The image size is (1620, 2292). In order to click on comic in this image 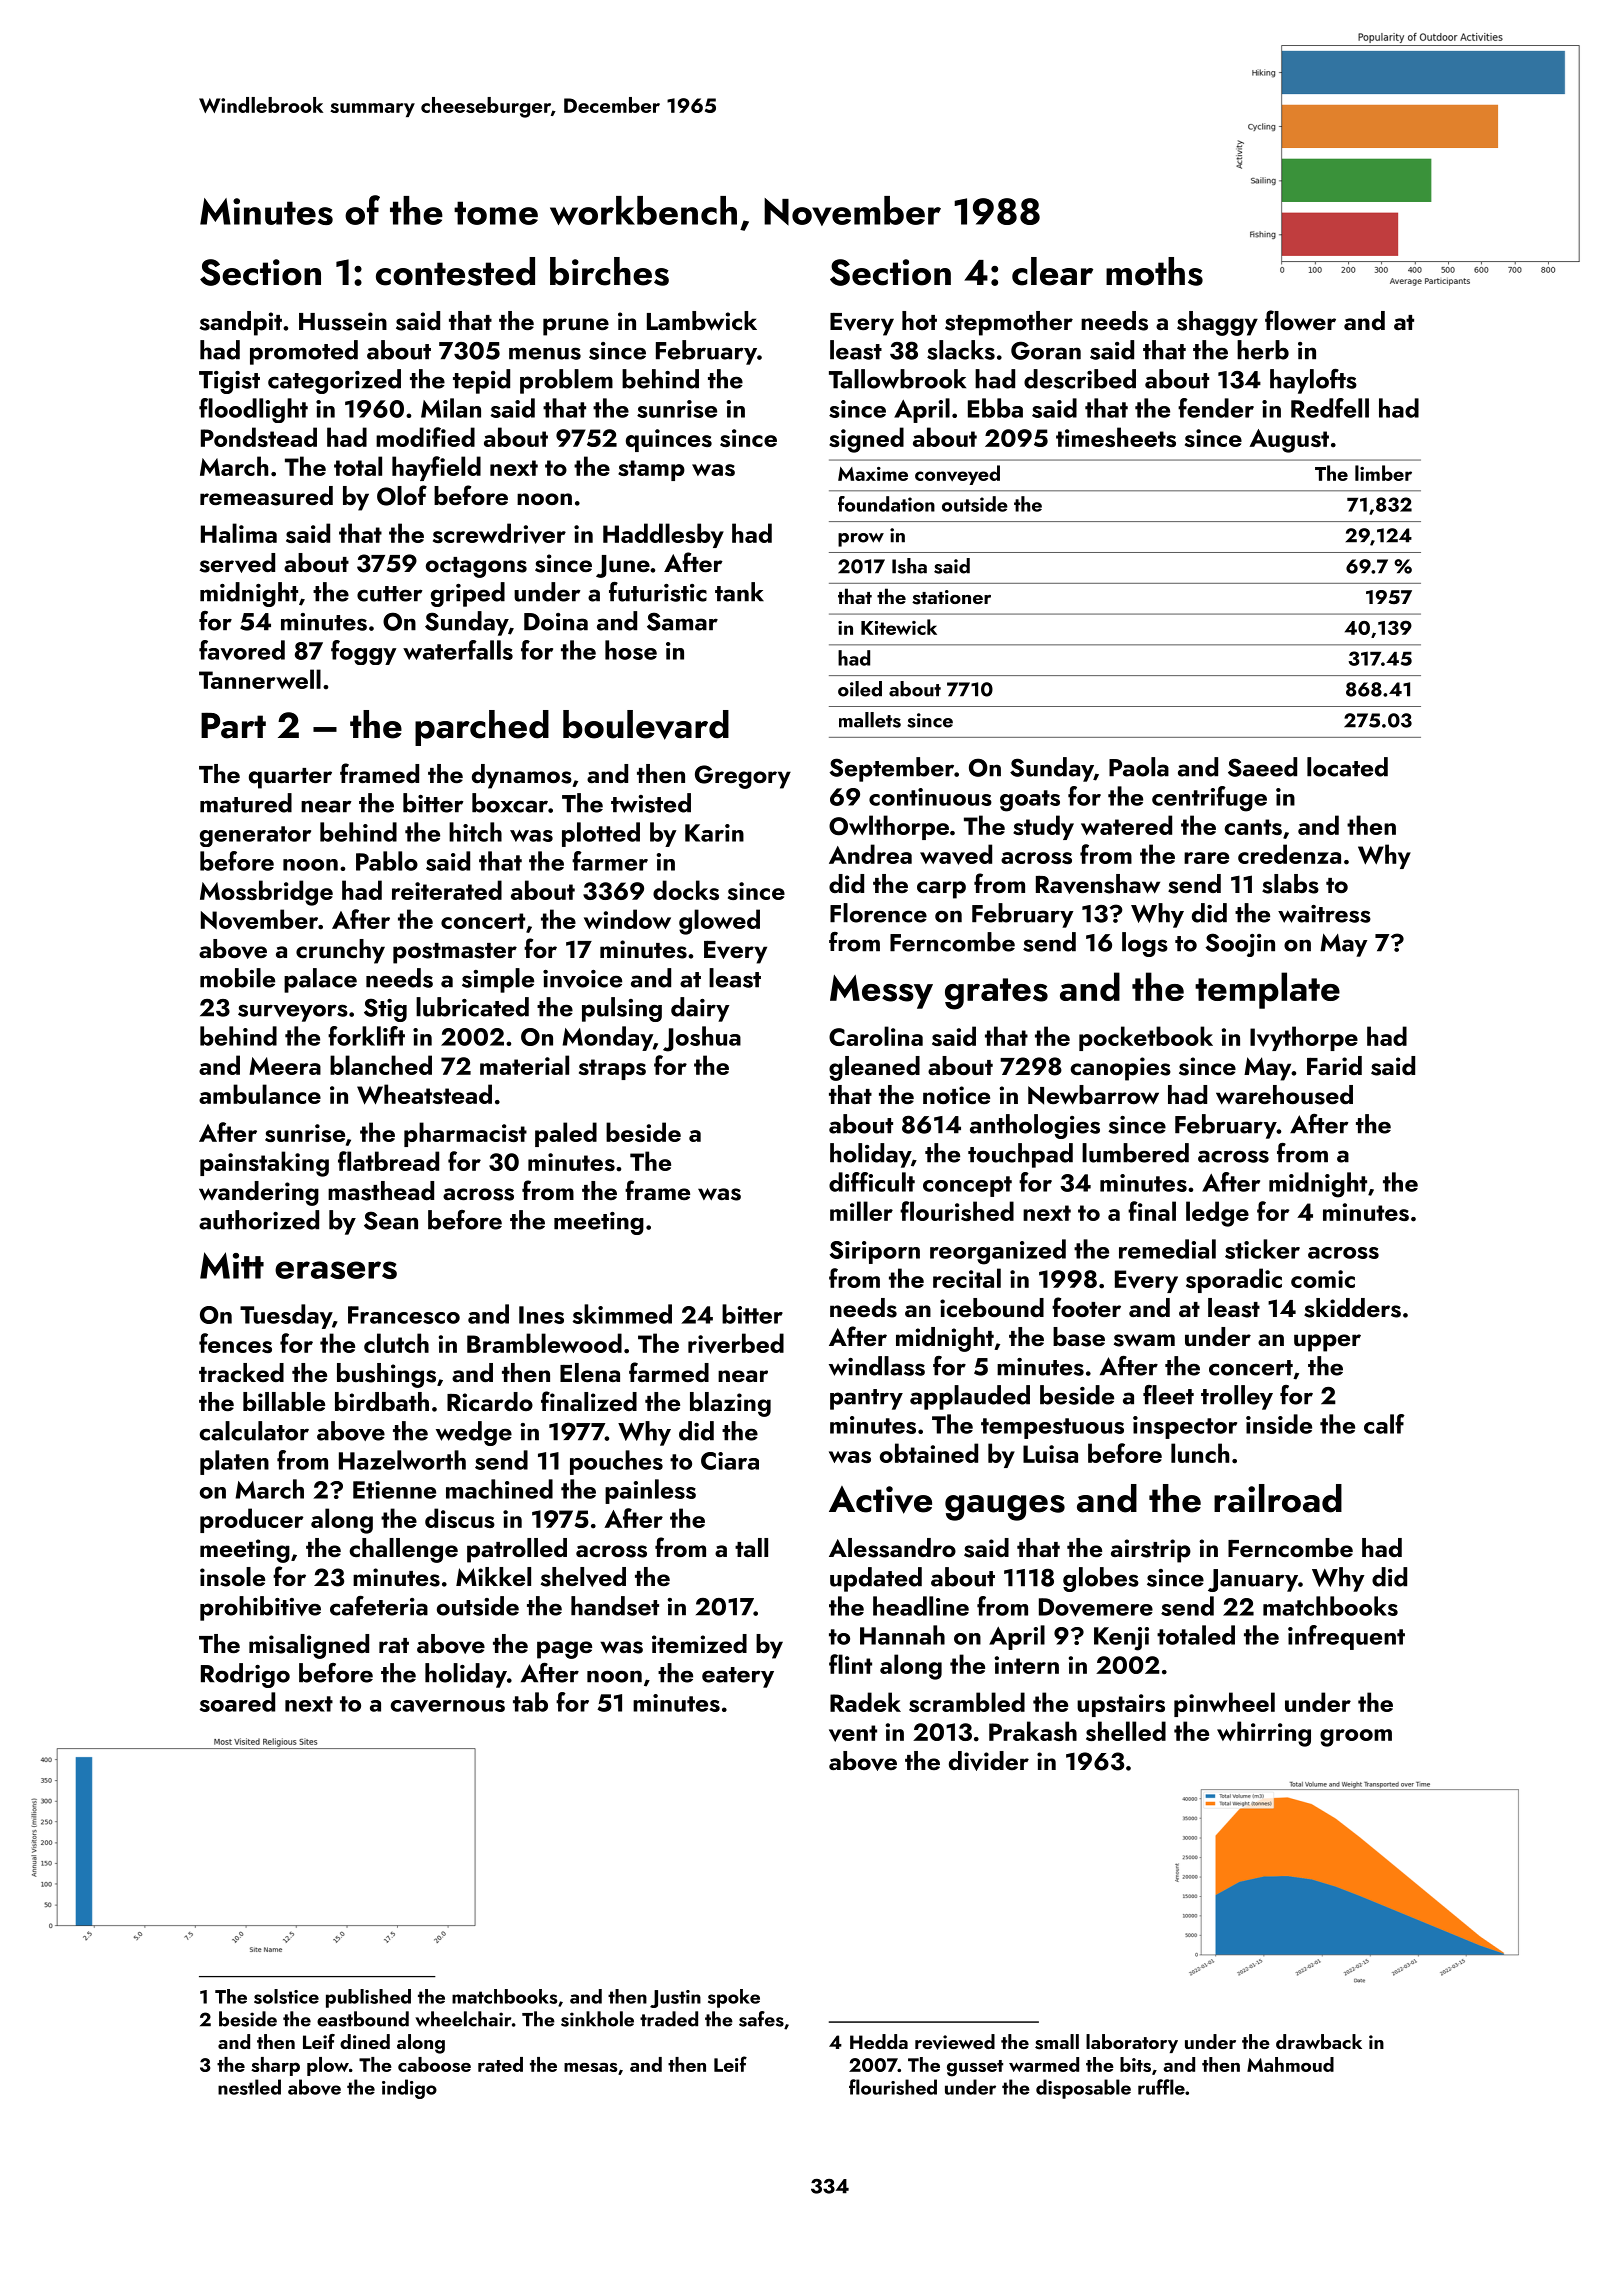, I will do `click(1323, 1279)`.
